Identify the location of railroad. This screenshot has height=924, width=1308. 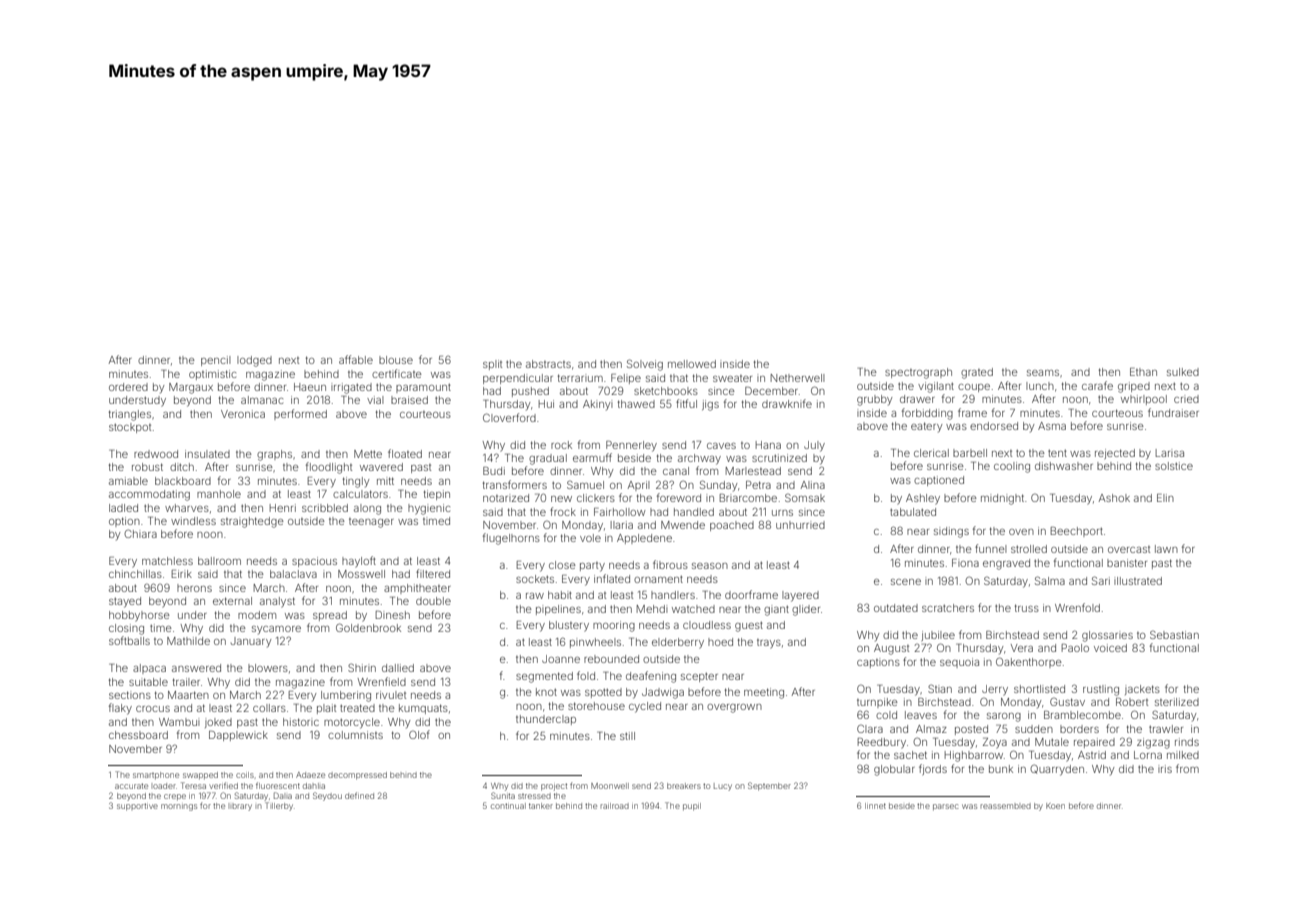
(614, 806).
